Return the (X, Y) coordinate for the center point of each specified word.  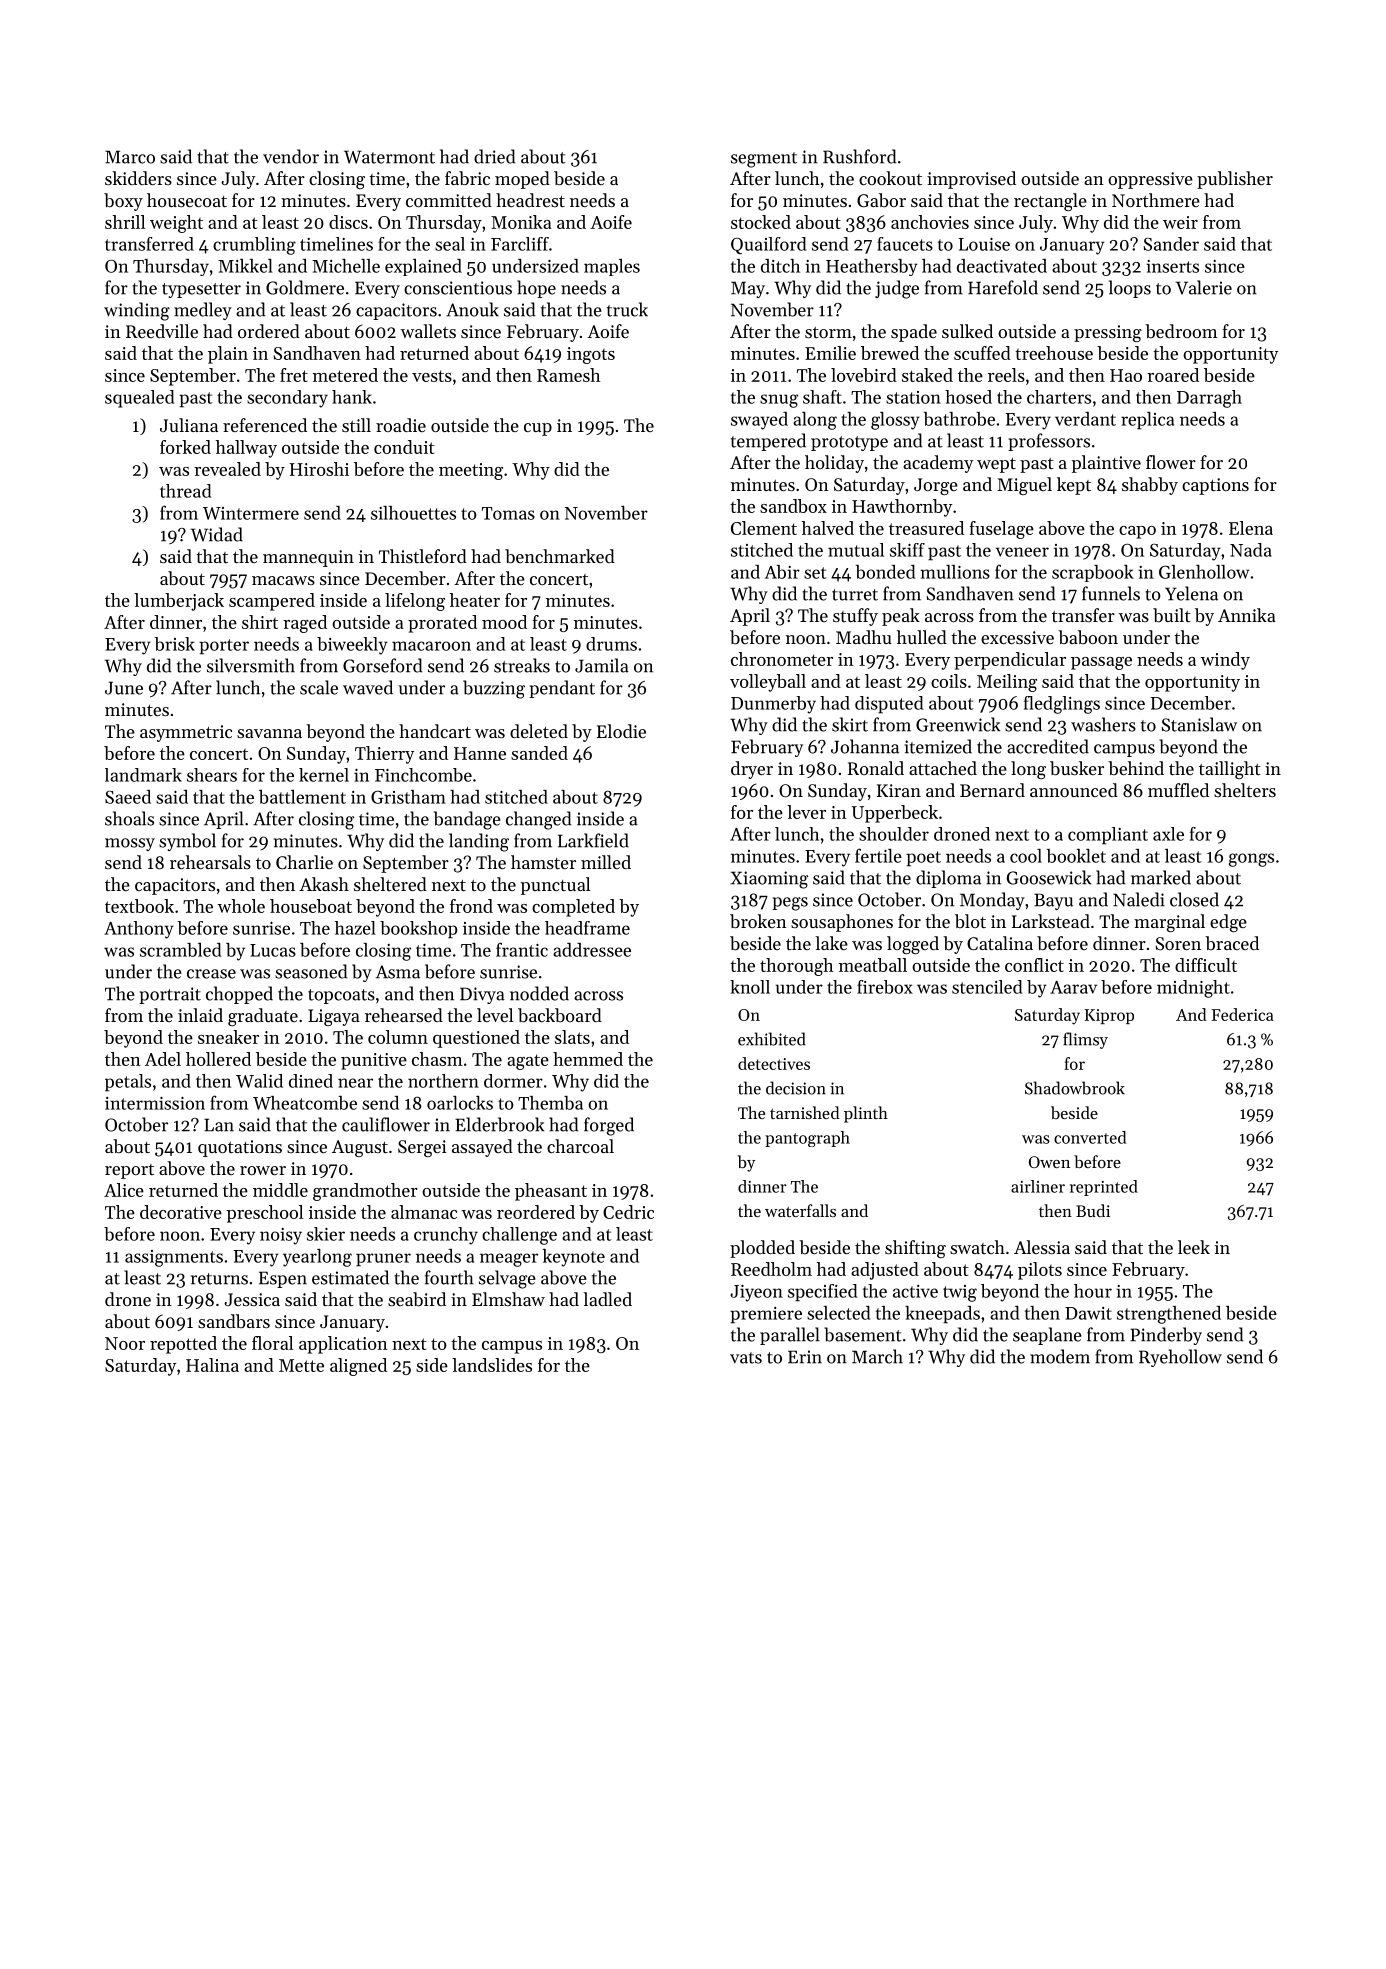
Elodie (621, 731)
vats (746, 1358)
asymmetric (186, 733)
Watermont (389, 157)
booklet (1076, 856)
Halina (212, 1365)
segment (764, 160)
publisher (1235, 180)
